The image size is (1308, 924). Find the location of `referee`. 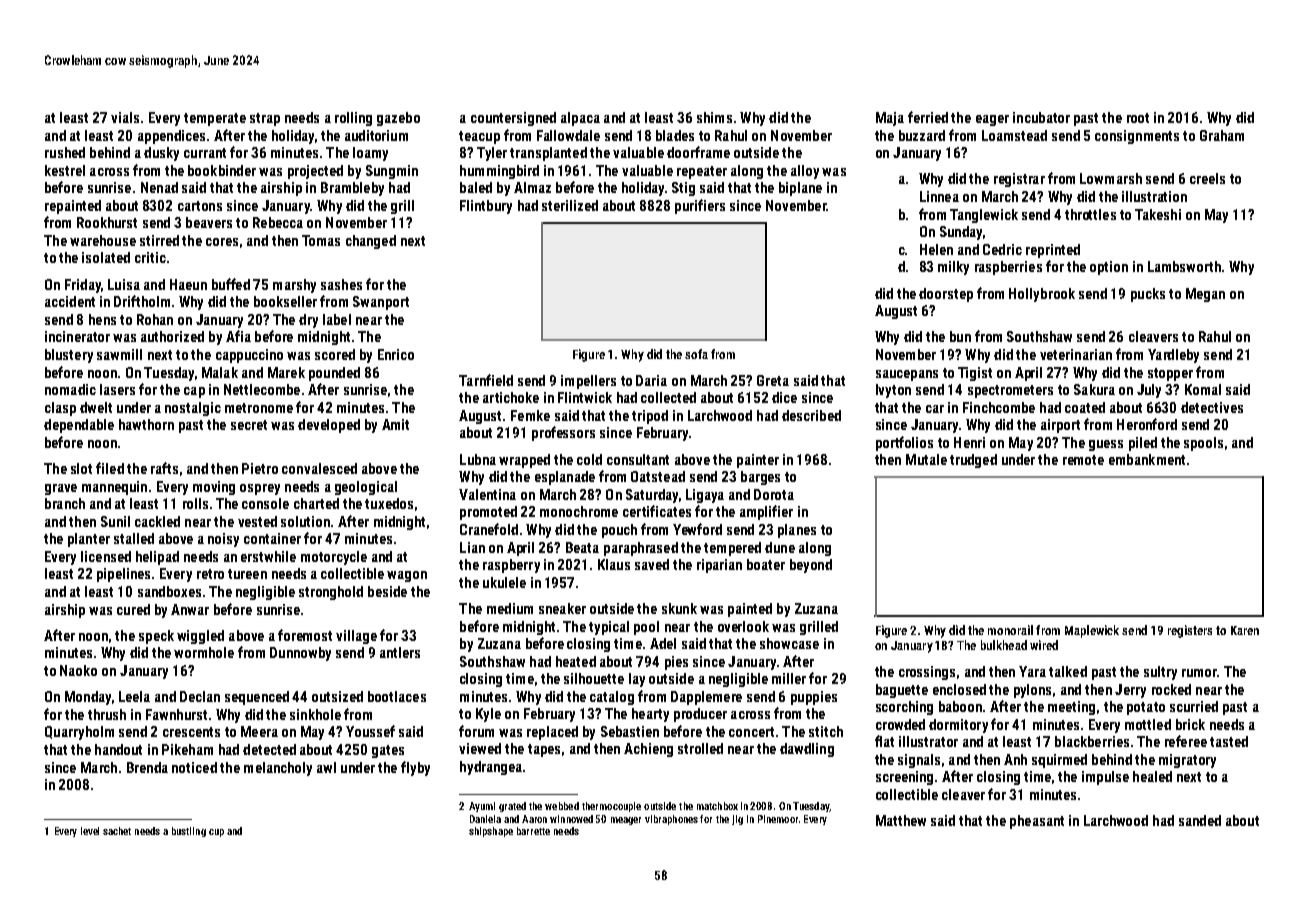

referee is located at coordinates (1186, 741).
